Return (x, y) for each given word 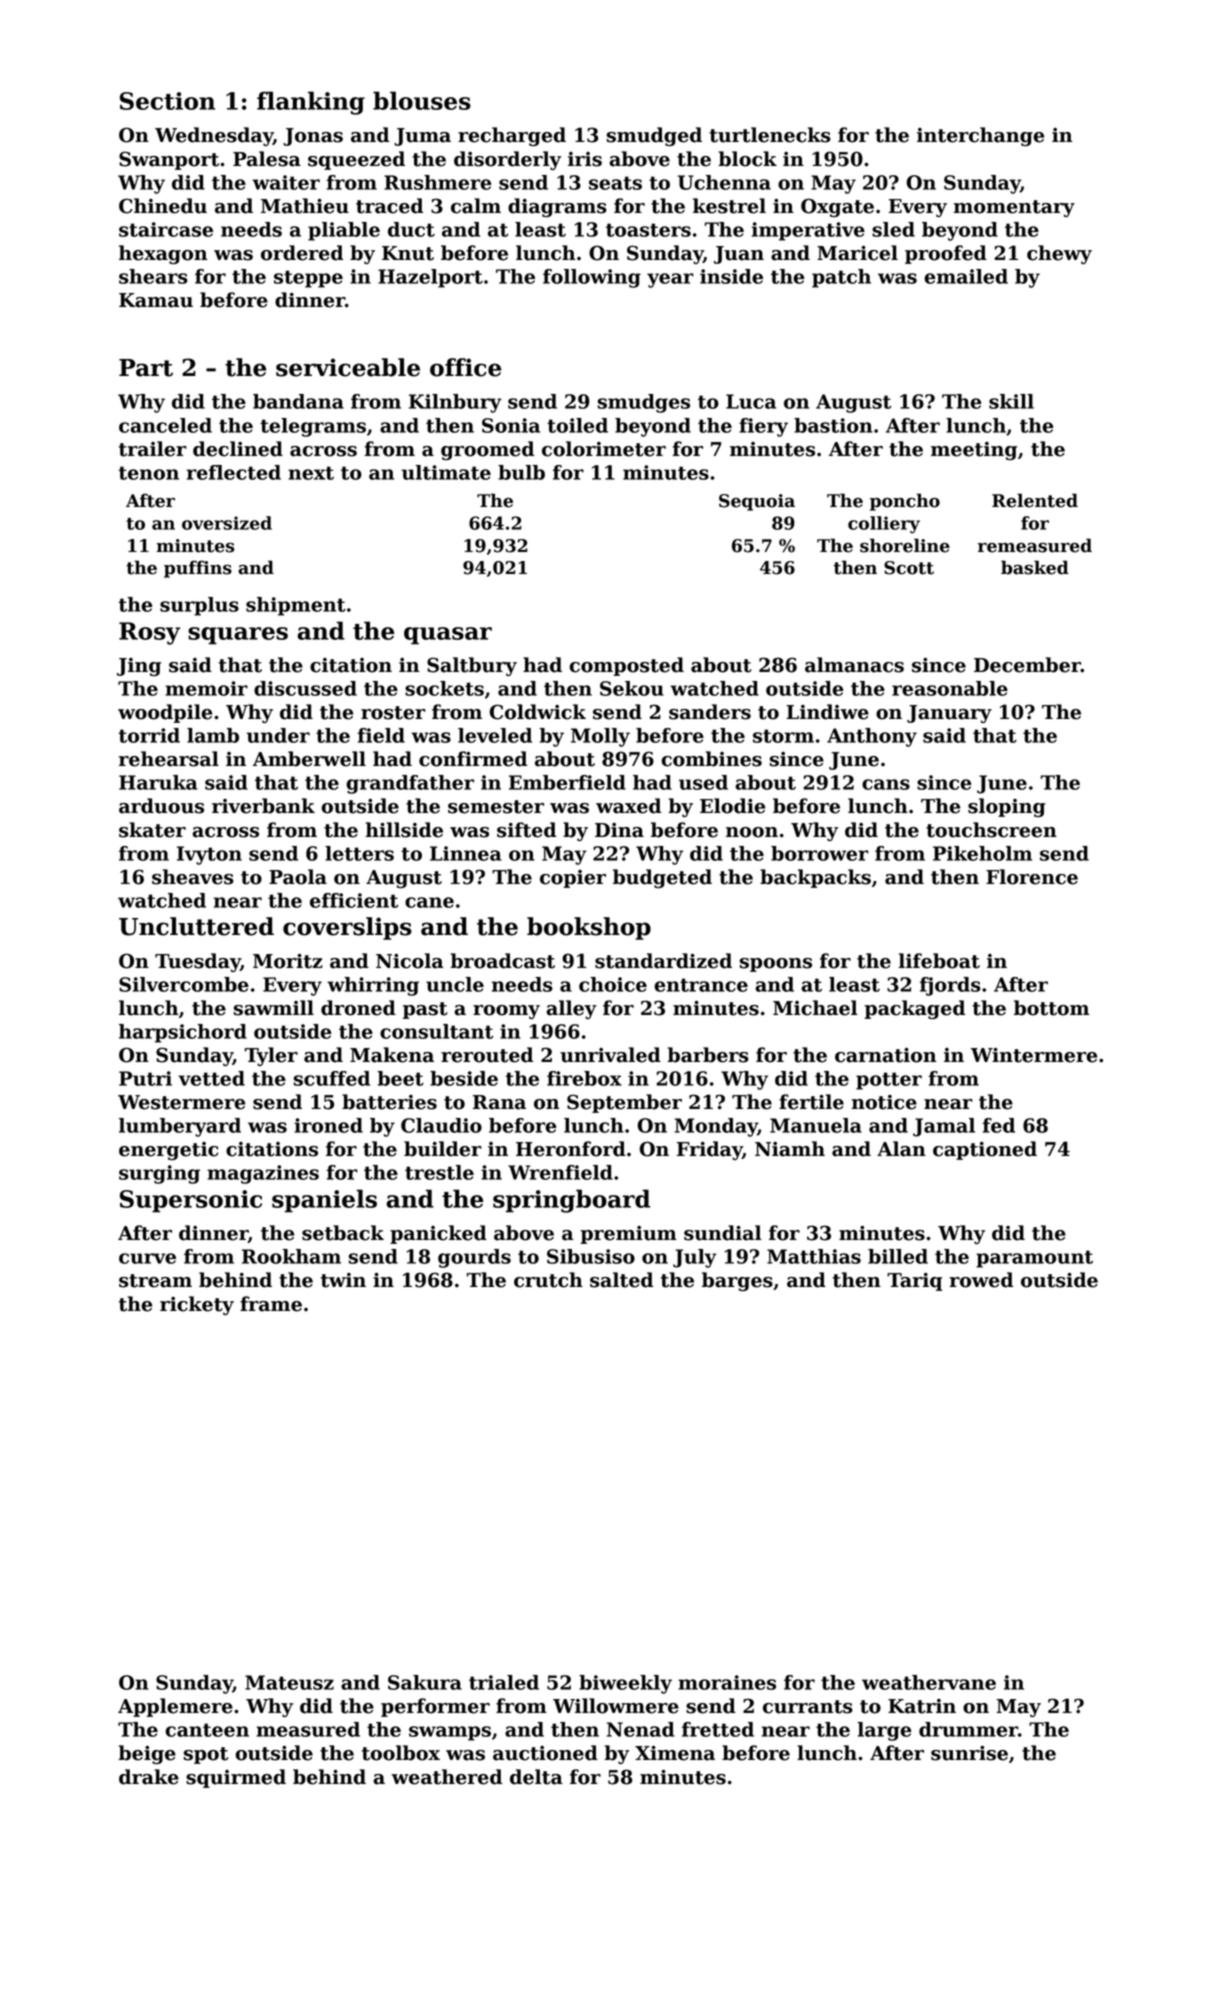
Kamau (156, 300)
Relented (1035, 500)
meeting (974, 451)
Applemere (175, 1707)
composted (626, 666)
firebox (584, 1078)
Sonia (511, 425)
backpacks (815, 878)
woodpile (165, 713)
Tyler (271, 1056)
